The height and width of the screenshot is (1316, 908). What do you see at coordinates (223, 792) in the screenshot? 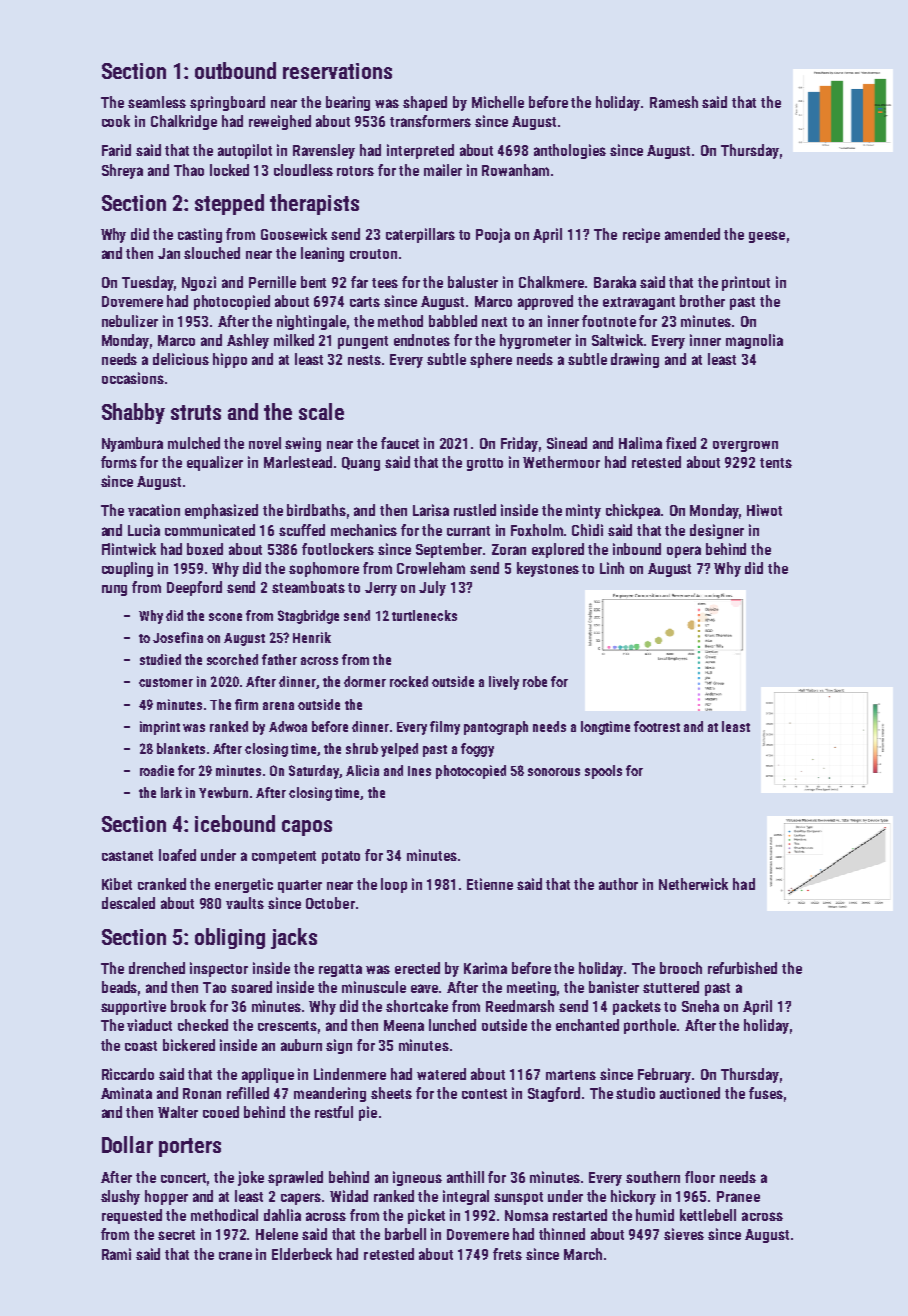
I see `Yewburn` at bounding box center [223, 792].
